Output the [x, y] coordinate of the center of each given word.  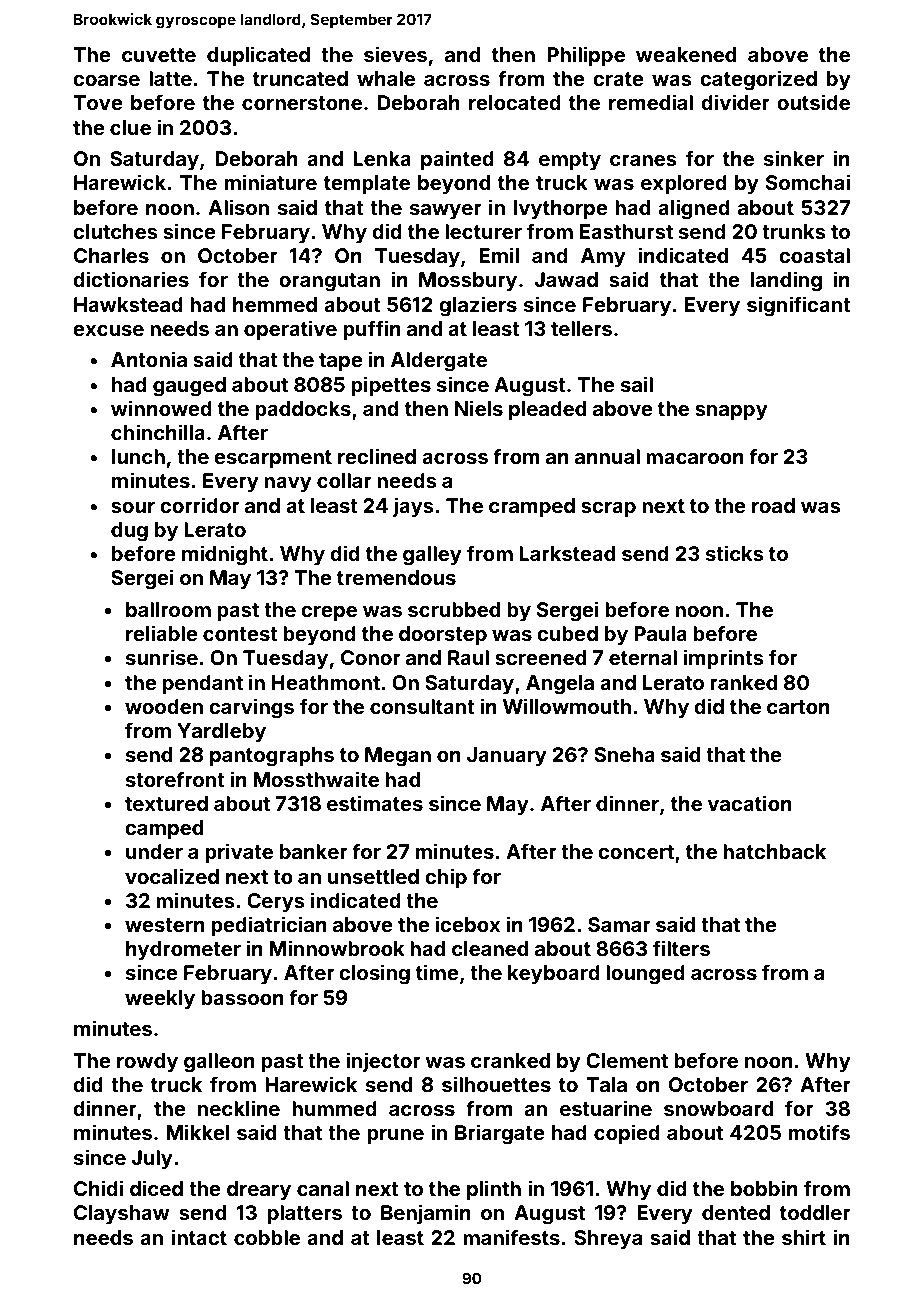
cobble [267, 1237]
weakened [686, 54]
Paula [660, 633]
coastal [814, 255]
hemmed [275, 304]
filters [681, 948]
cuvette [159, 55]
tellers [581, 328]
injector [383, 1062]
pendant [203, 684]
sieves [395, 54]
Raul [468, 657]
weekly [160, 999]
